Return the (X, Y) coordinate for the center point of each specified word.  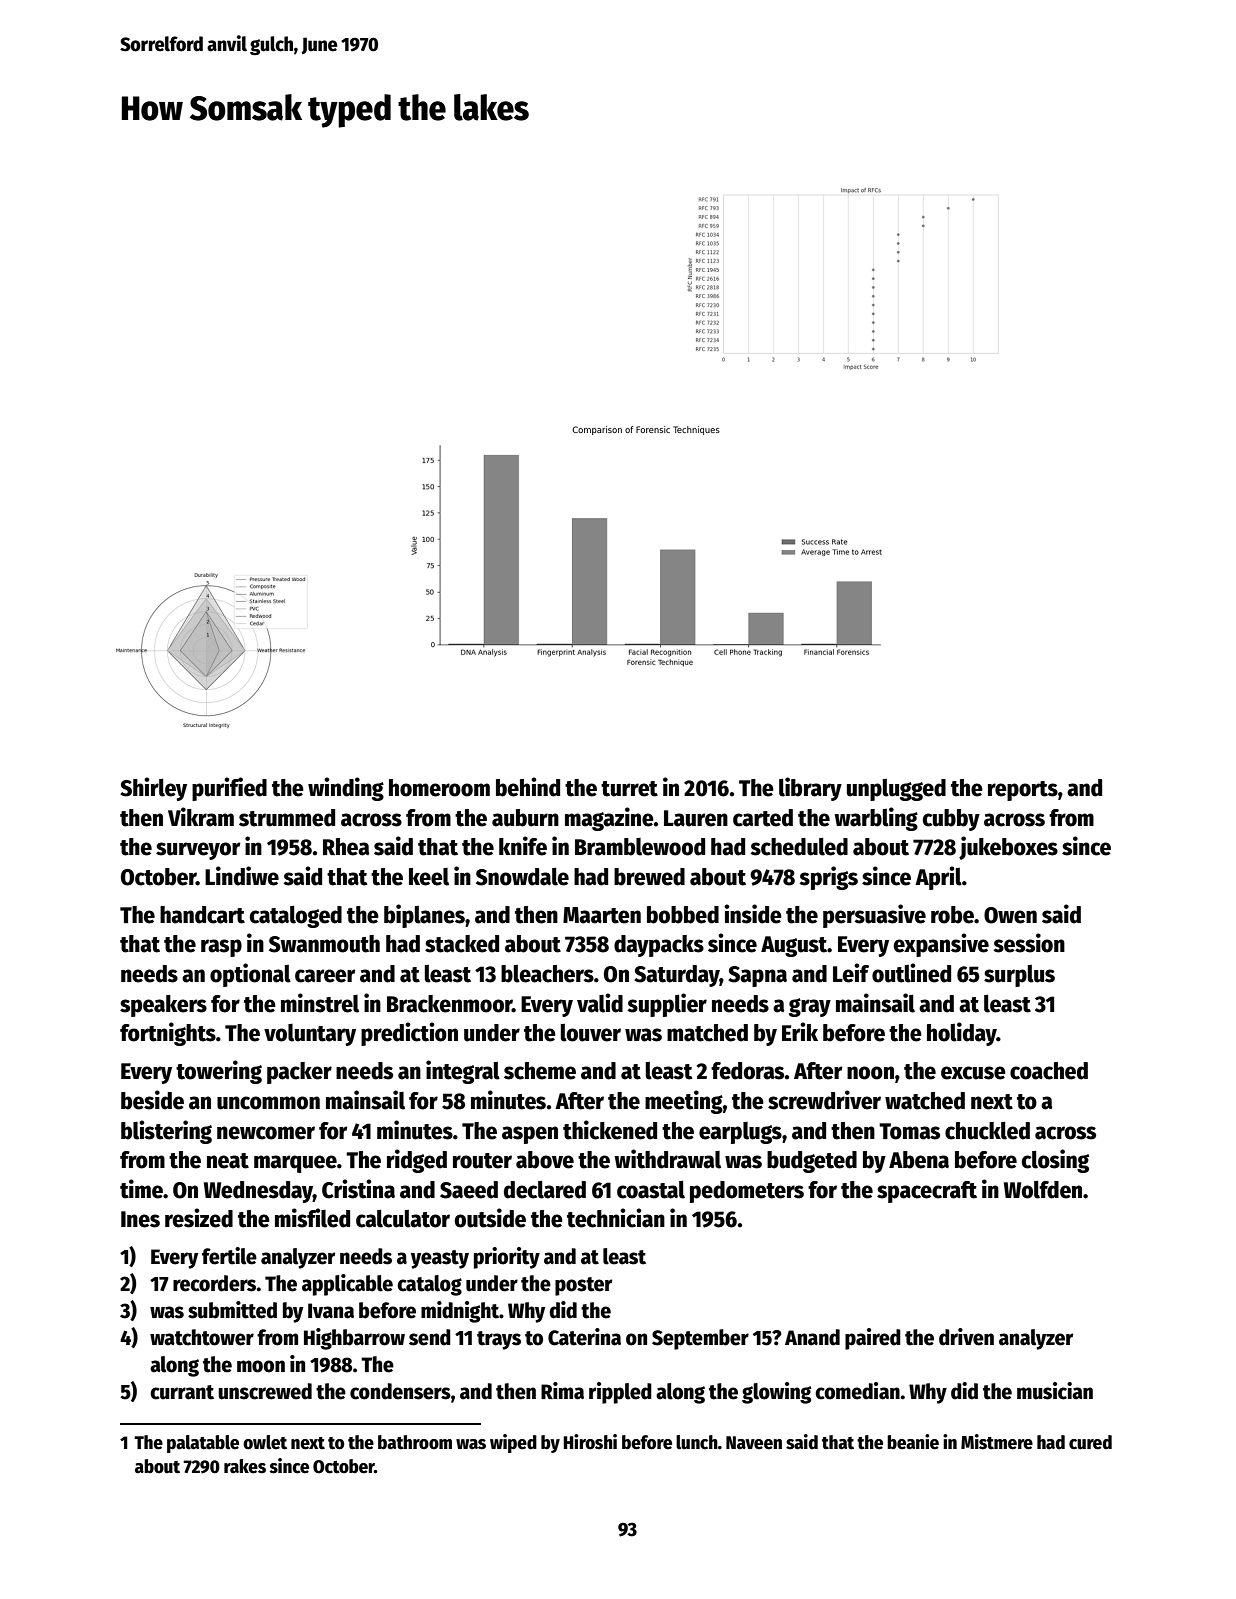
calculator (403, 1218)
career (325, 976)
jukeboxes (1008, 848)
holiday (962, 1034)
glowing (776, 1393)
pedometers (747, 1192)
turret (629, 789)
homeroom (439, 788)
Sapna (757, 976)
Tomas (909, 1131)
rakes (245, 1466)
